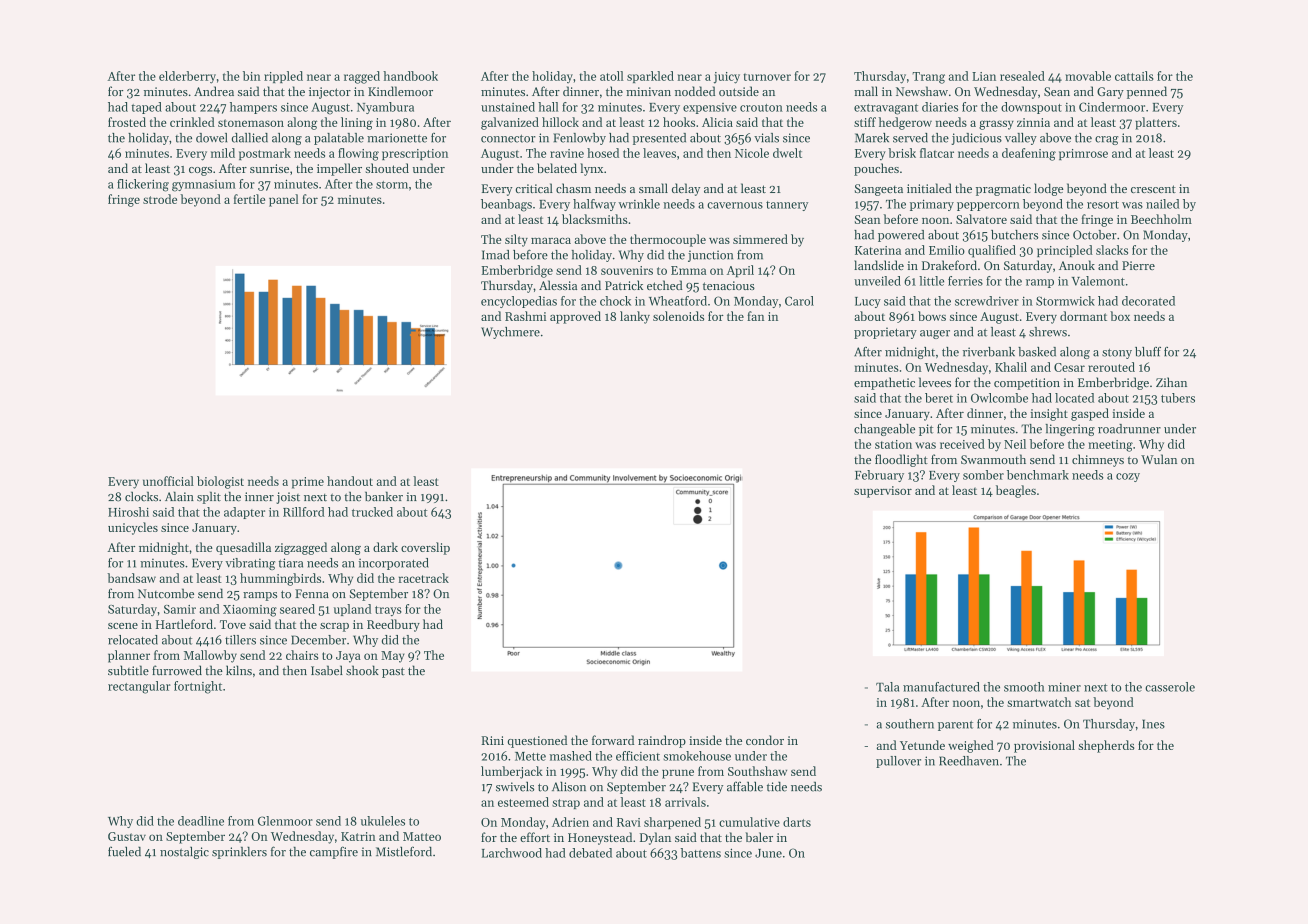 The width and height of the page is (1308, 924). What do you see at coordinates (1039, 702) in the page?
I see `smartwatch` at bounding box center [1039, 702].
